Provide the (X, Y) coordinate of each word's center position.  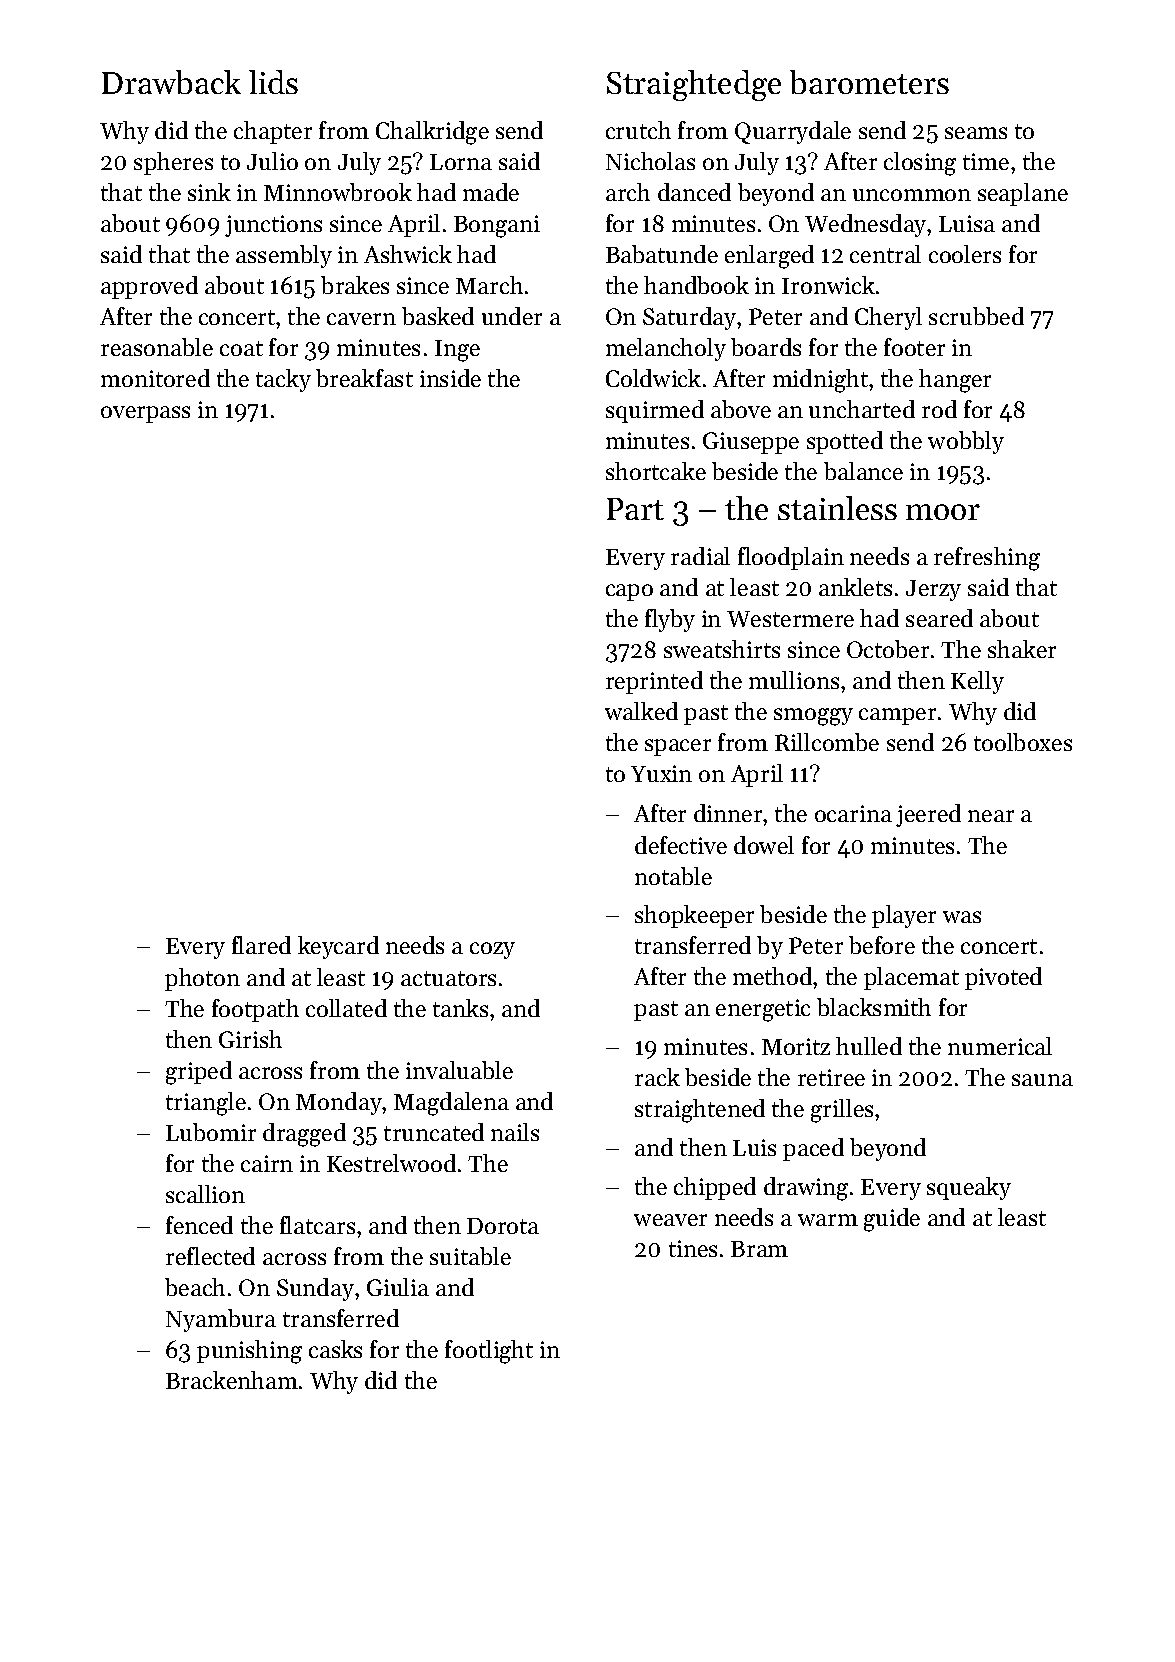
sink (209, 192)
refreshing (987, 559)
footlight (489, 1352)
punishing (249, 1352)
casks (335, 1349)
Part (635, 509)
